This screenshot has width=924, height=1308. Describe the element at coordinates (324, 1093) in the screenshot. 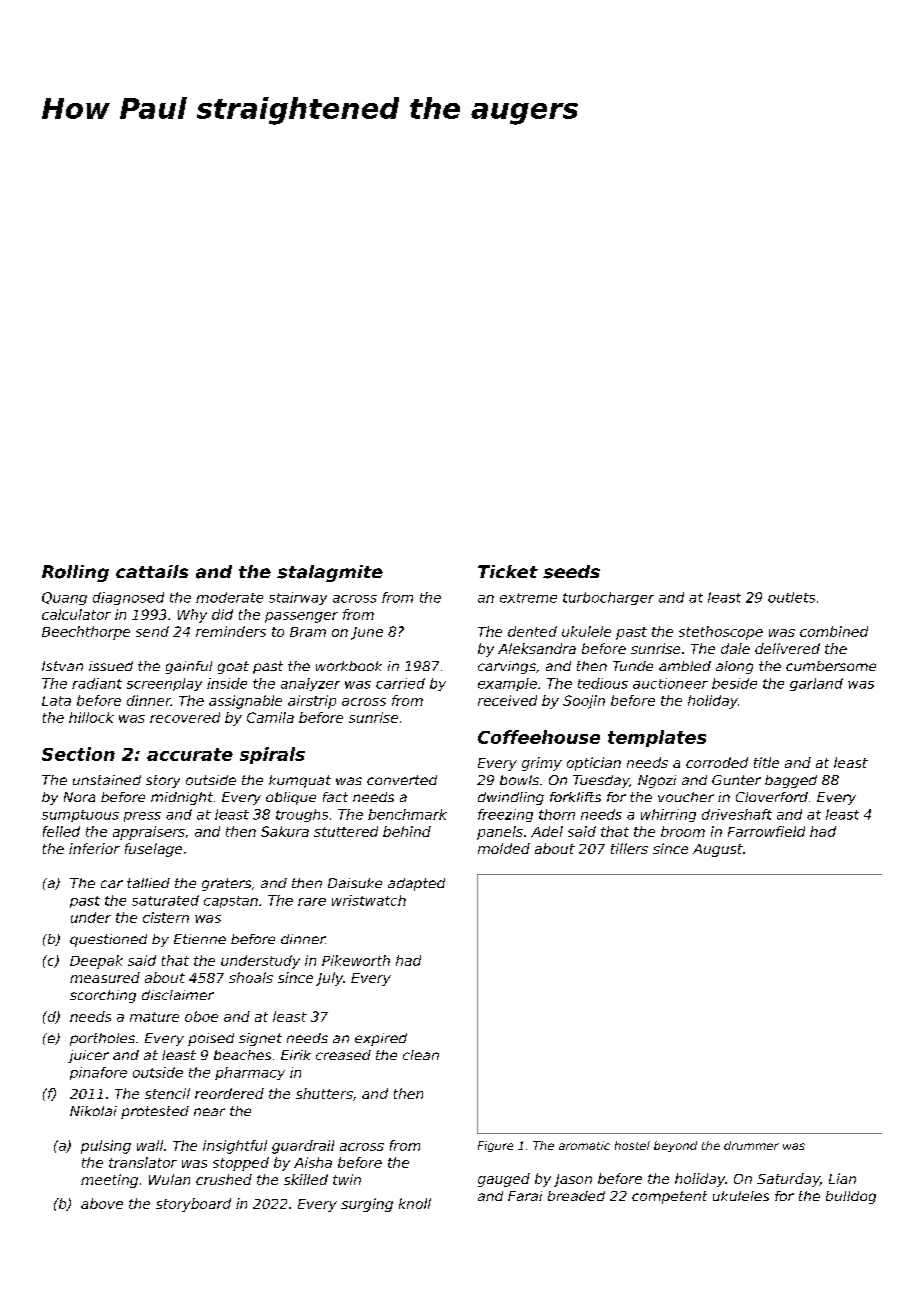

I see `shutters` at that location.
